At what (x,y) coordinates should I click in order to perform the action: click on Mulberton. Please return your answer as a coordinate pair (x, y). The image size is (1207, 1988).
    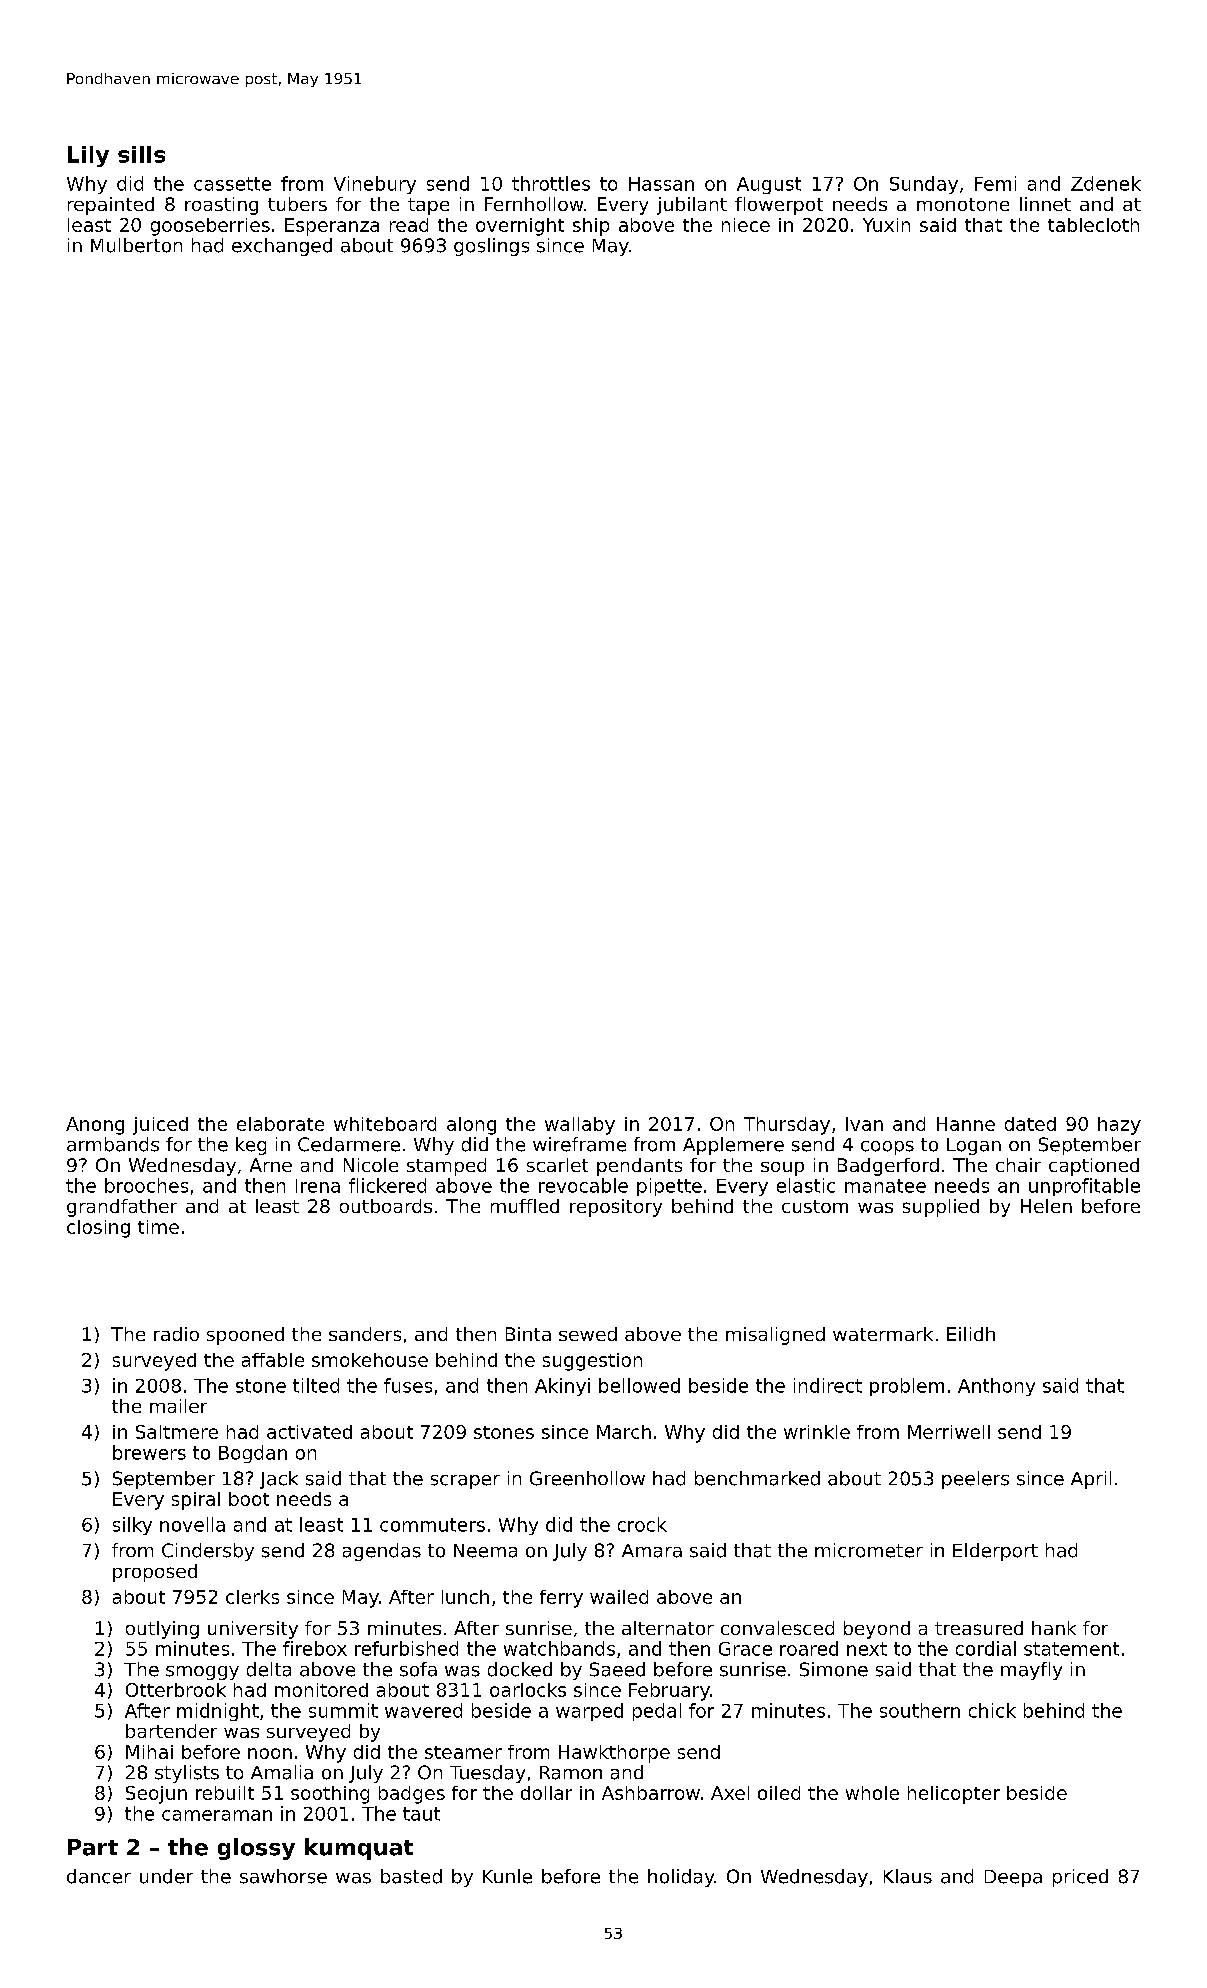
    Looking at the image, I should click on (136, 245).
